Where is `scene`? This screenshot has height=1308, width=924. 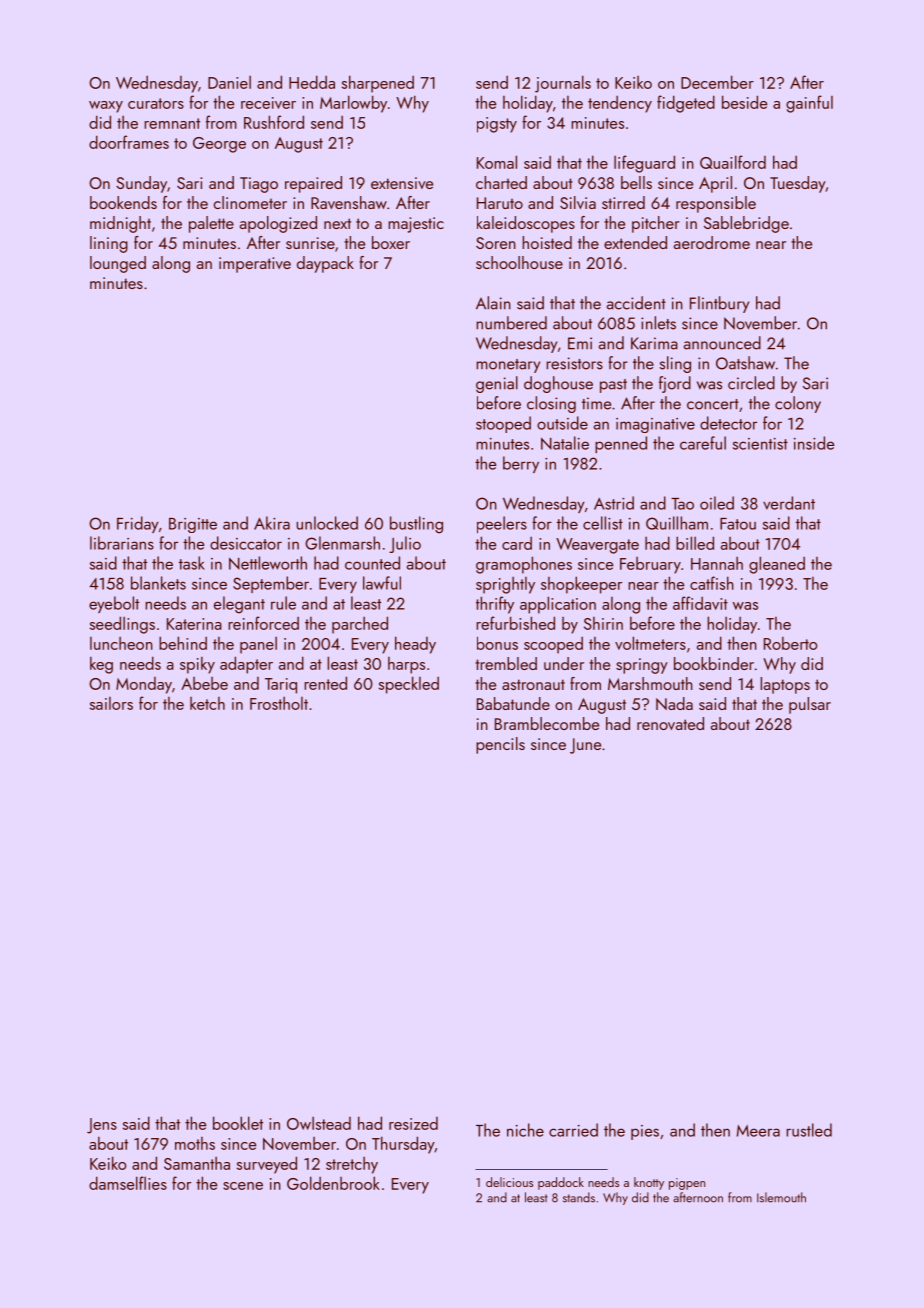 scene is located at coordinates (243, 1186).
